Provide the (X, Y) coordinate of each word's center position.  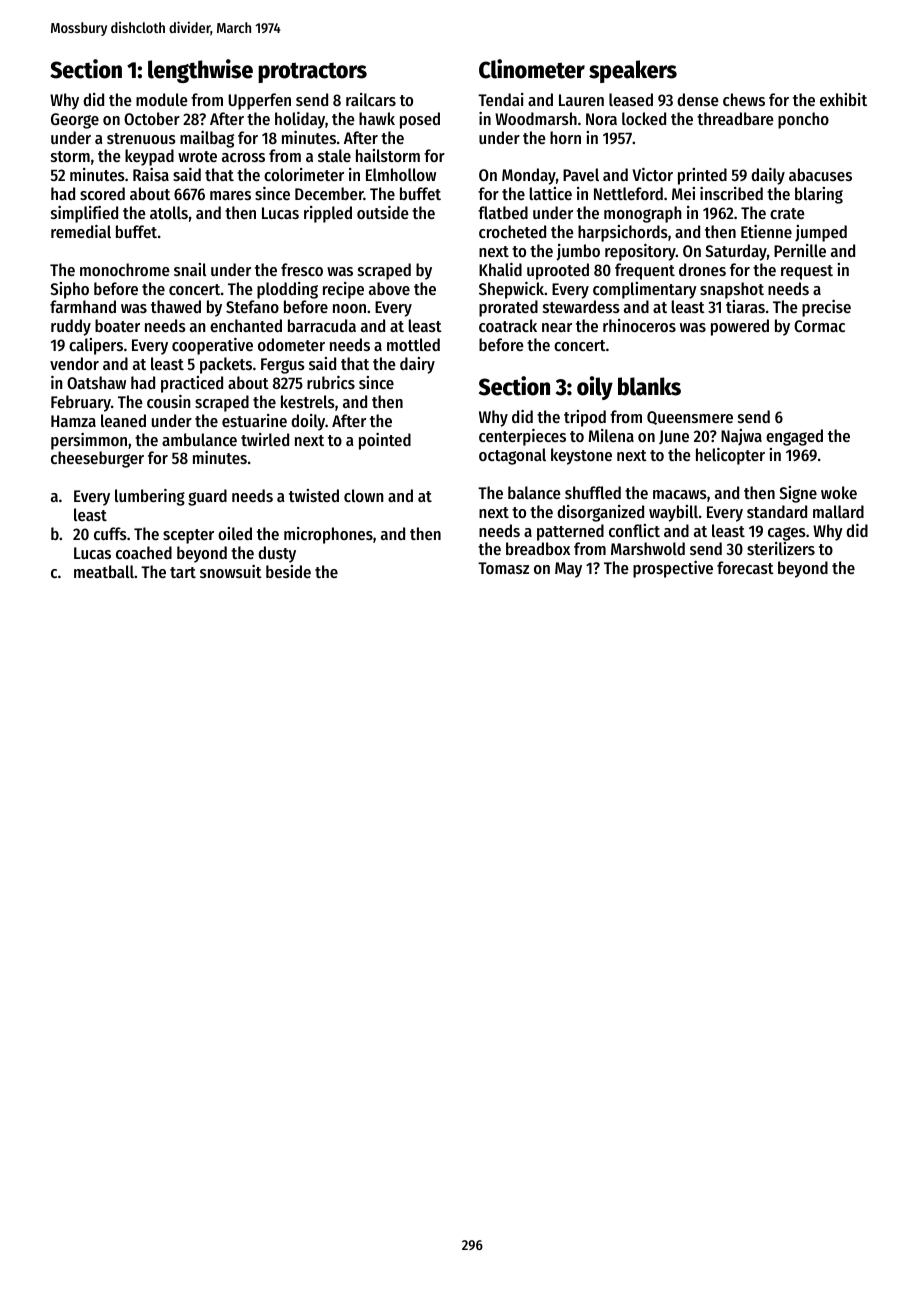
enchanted (246, 325)
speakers (633, 71)
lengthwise (200, 71)
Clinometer (532, 69)
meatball (104, 571)
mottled (413, 344)
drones (702, 269)
